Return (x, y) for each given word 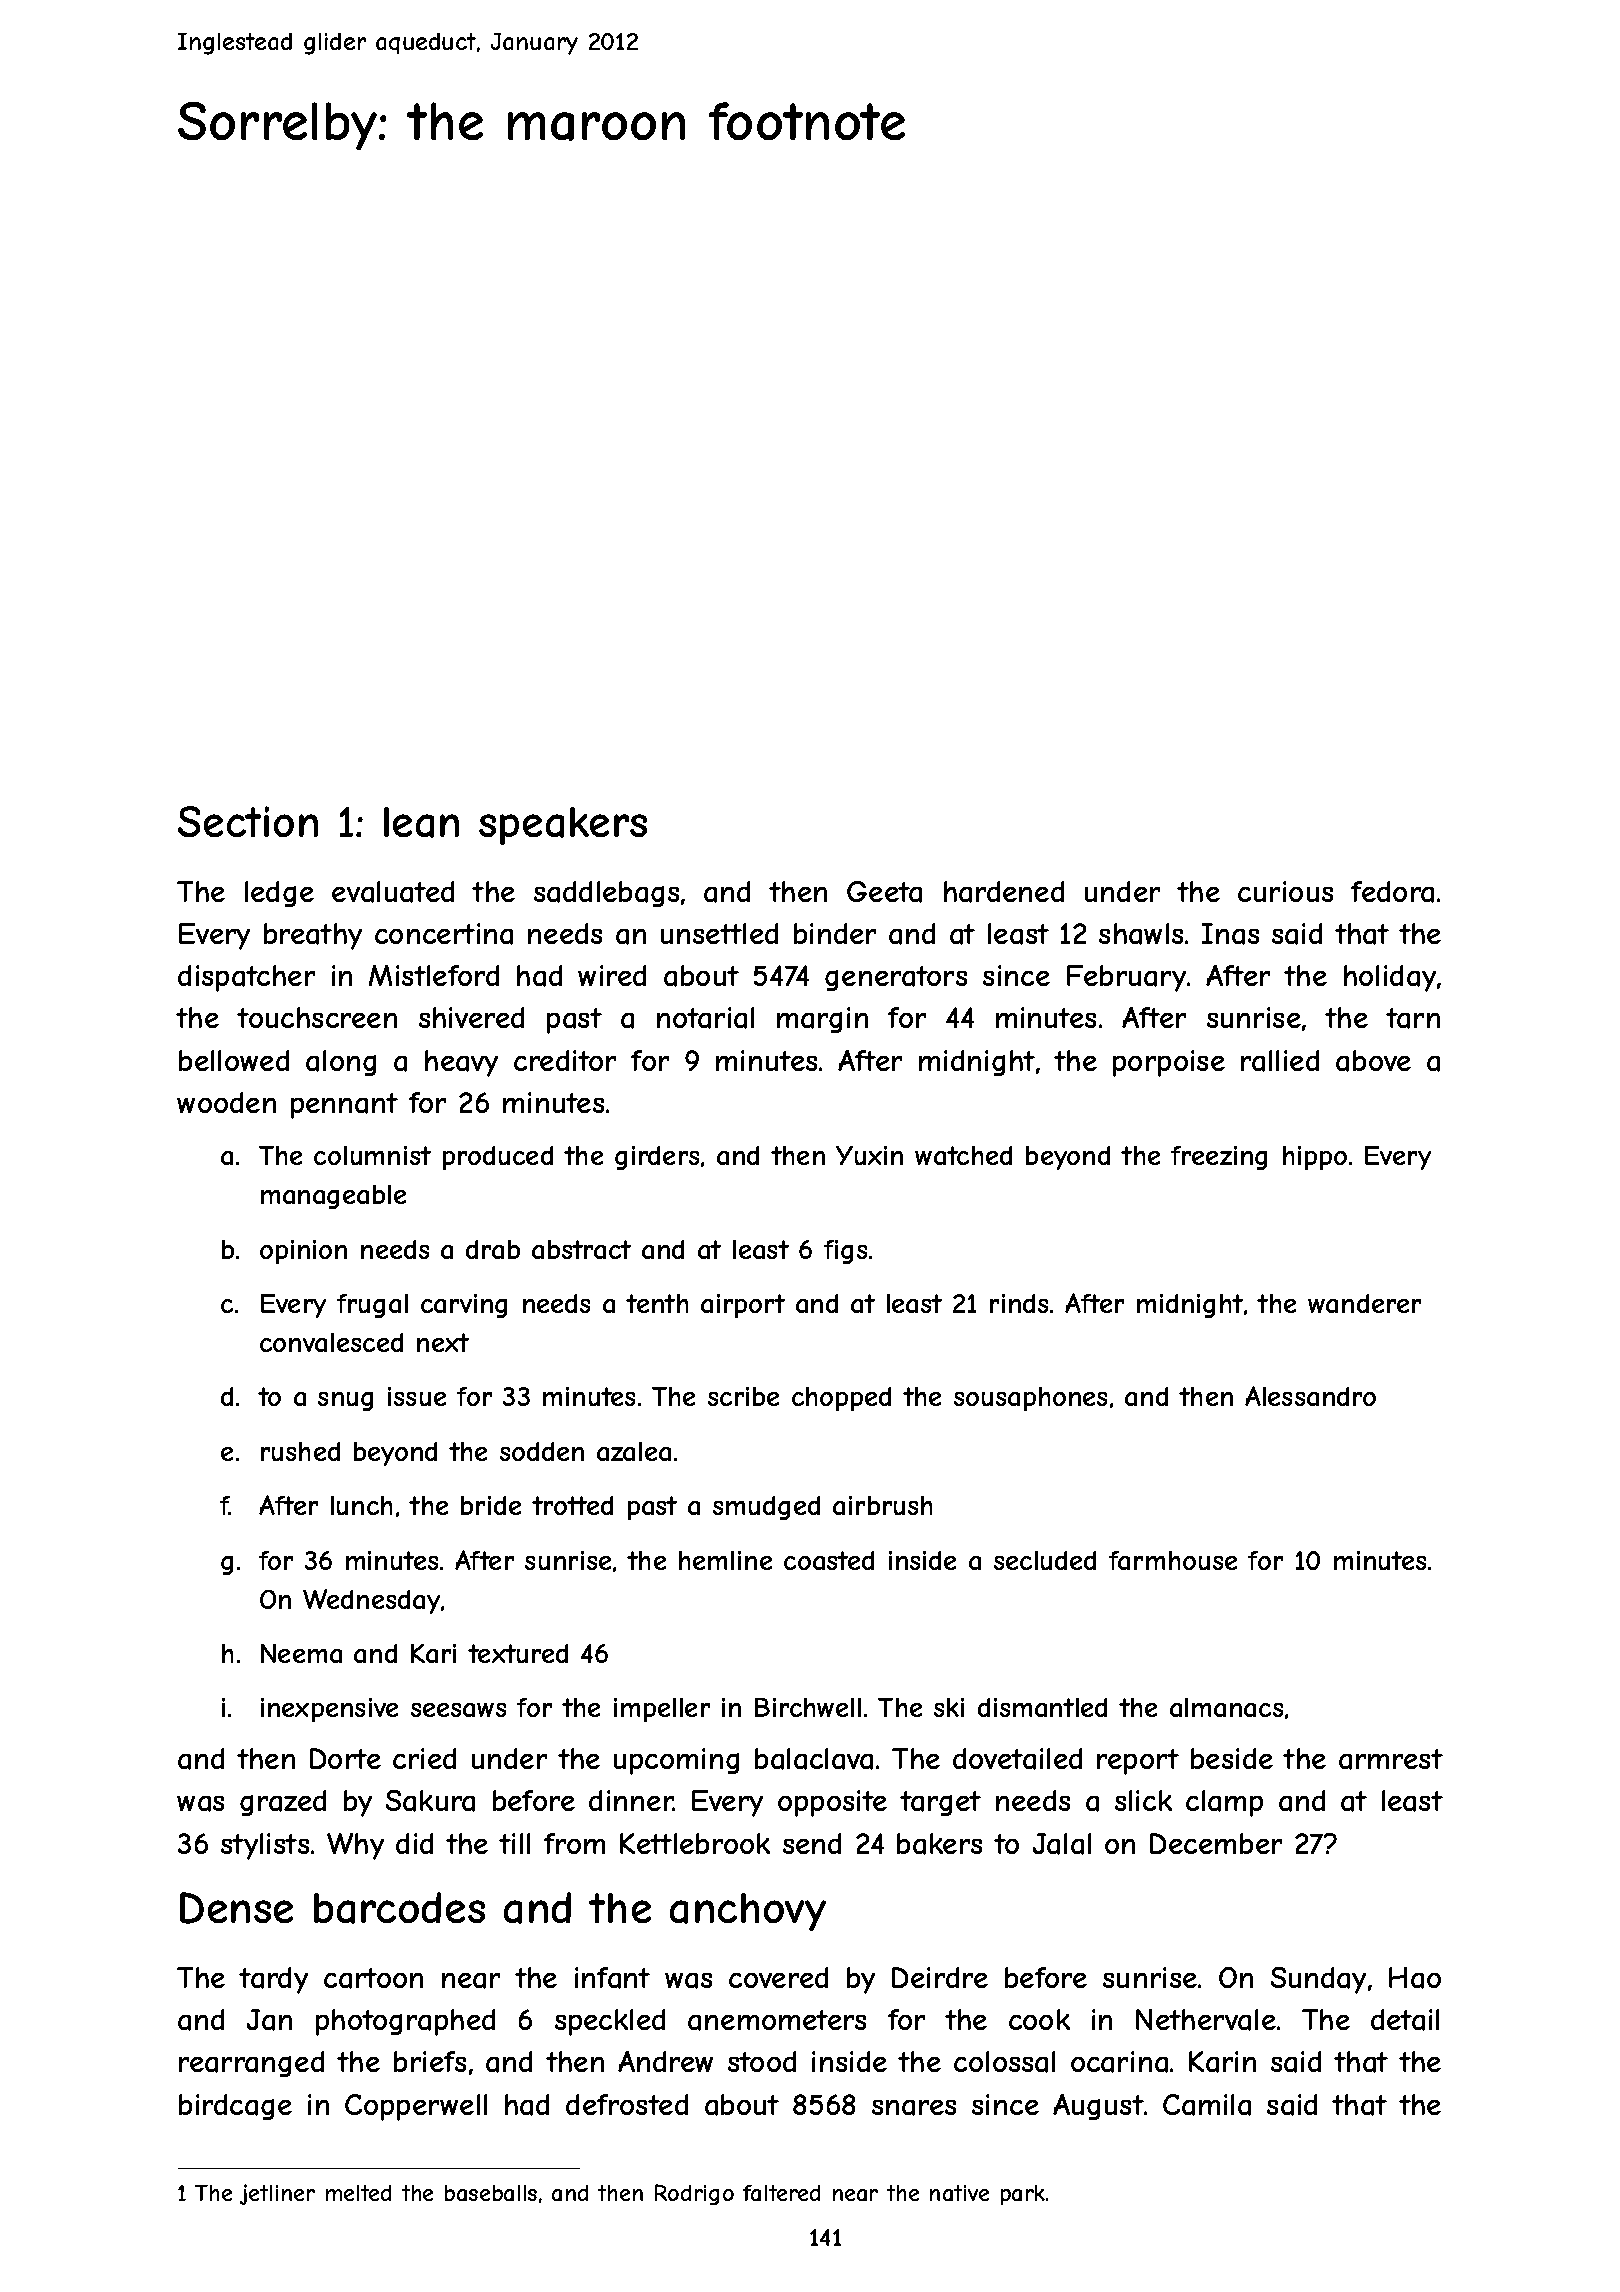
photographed (405, 2022)
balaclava (814, 1759)
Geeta (884, 892)
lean (421, 822)
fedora (1392, 892)
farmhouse (1173, 1560)
